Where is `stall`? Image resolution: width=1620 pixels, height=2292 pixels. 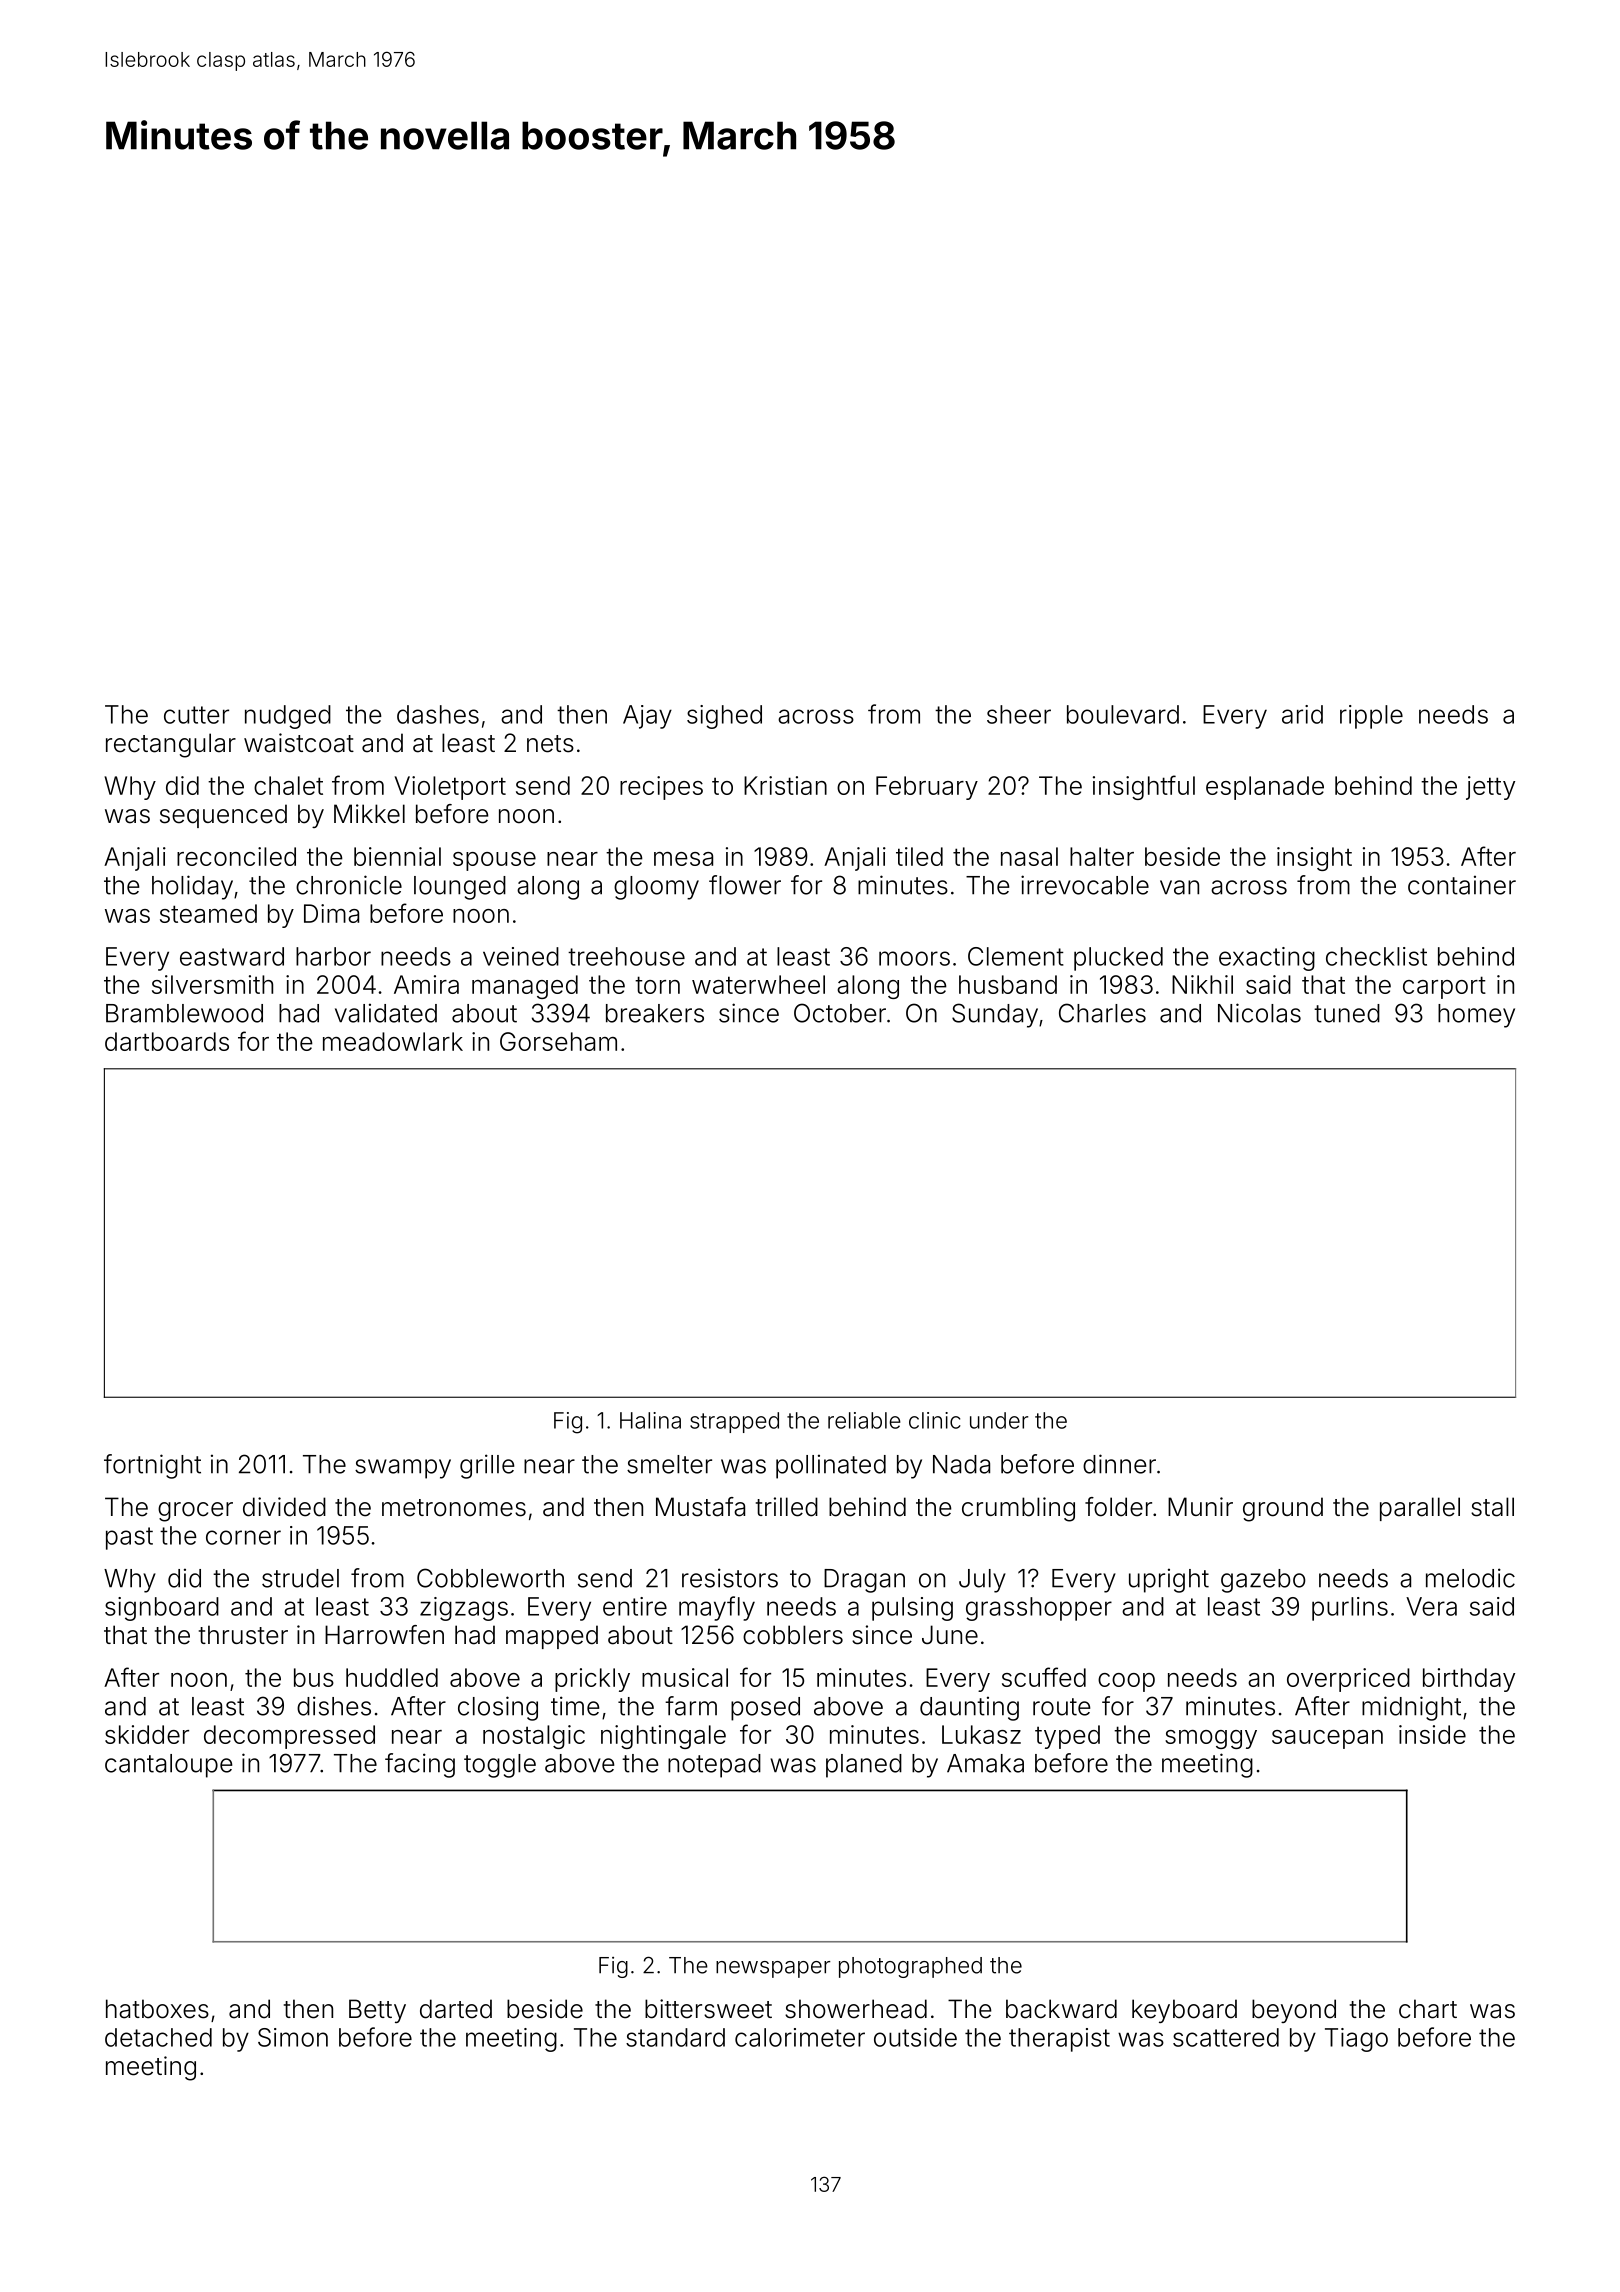 stall is located at coordinates (1492, 1507).
